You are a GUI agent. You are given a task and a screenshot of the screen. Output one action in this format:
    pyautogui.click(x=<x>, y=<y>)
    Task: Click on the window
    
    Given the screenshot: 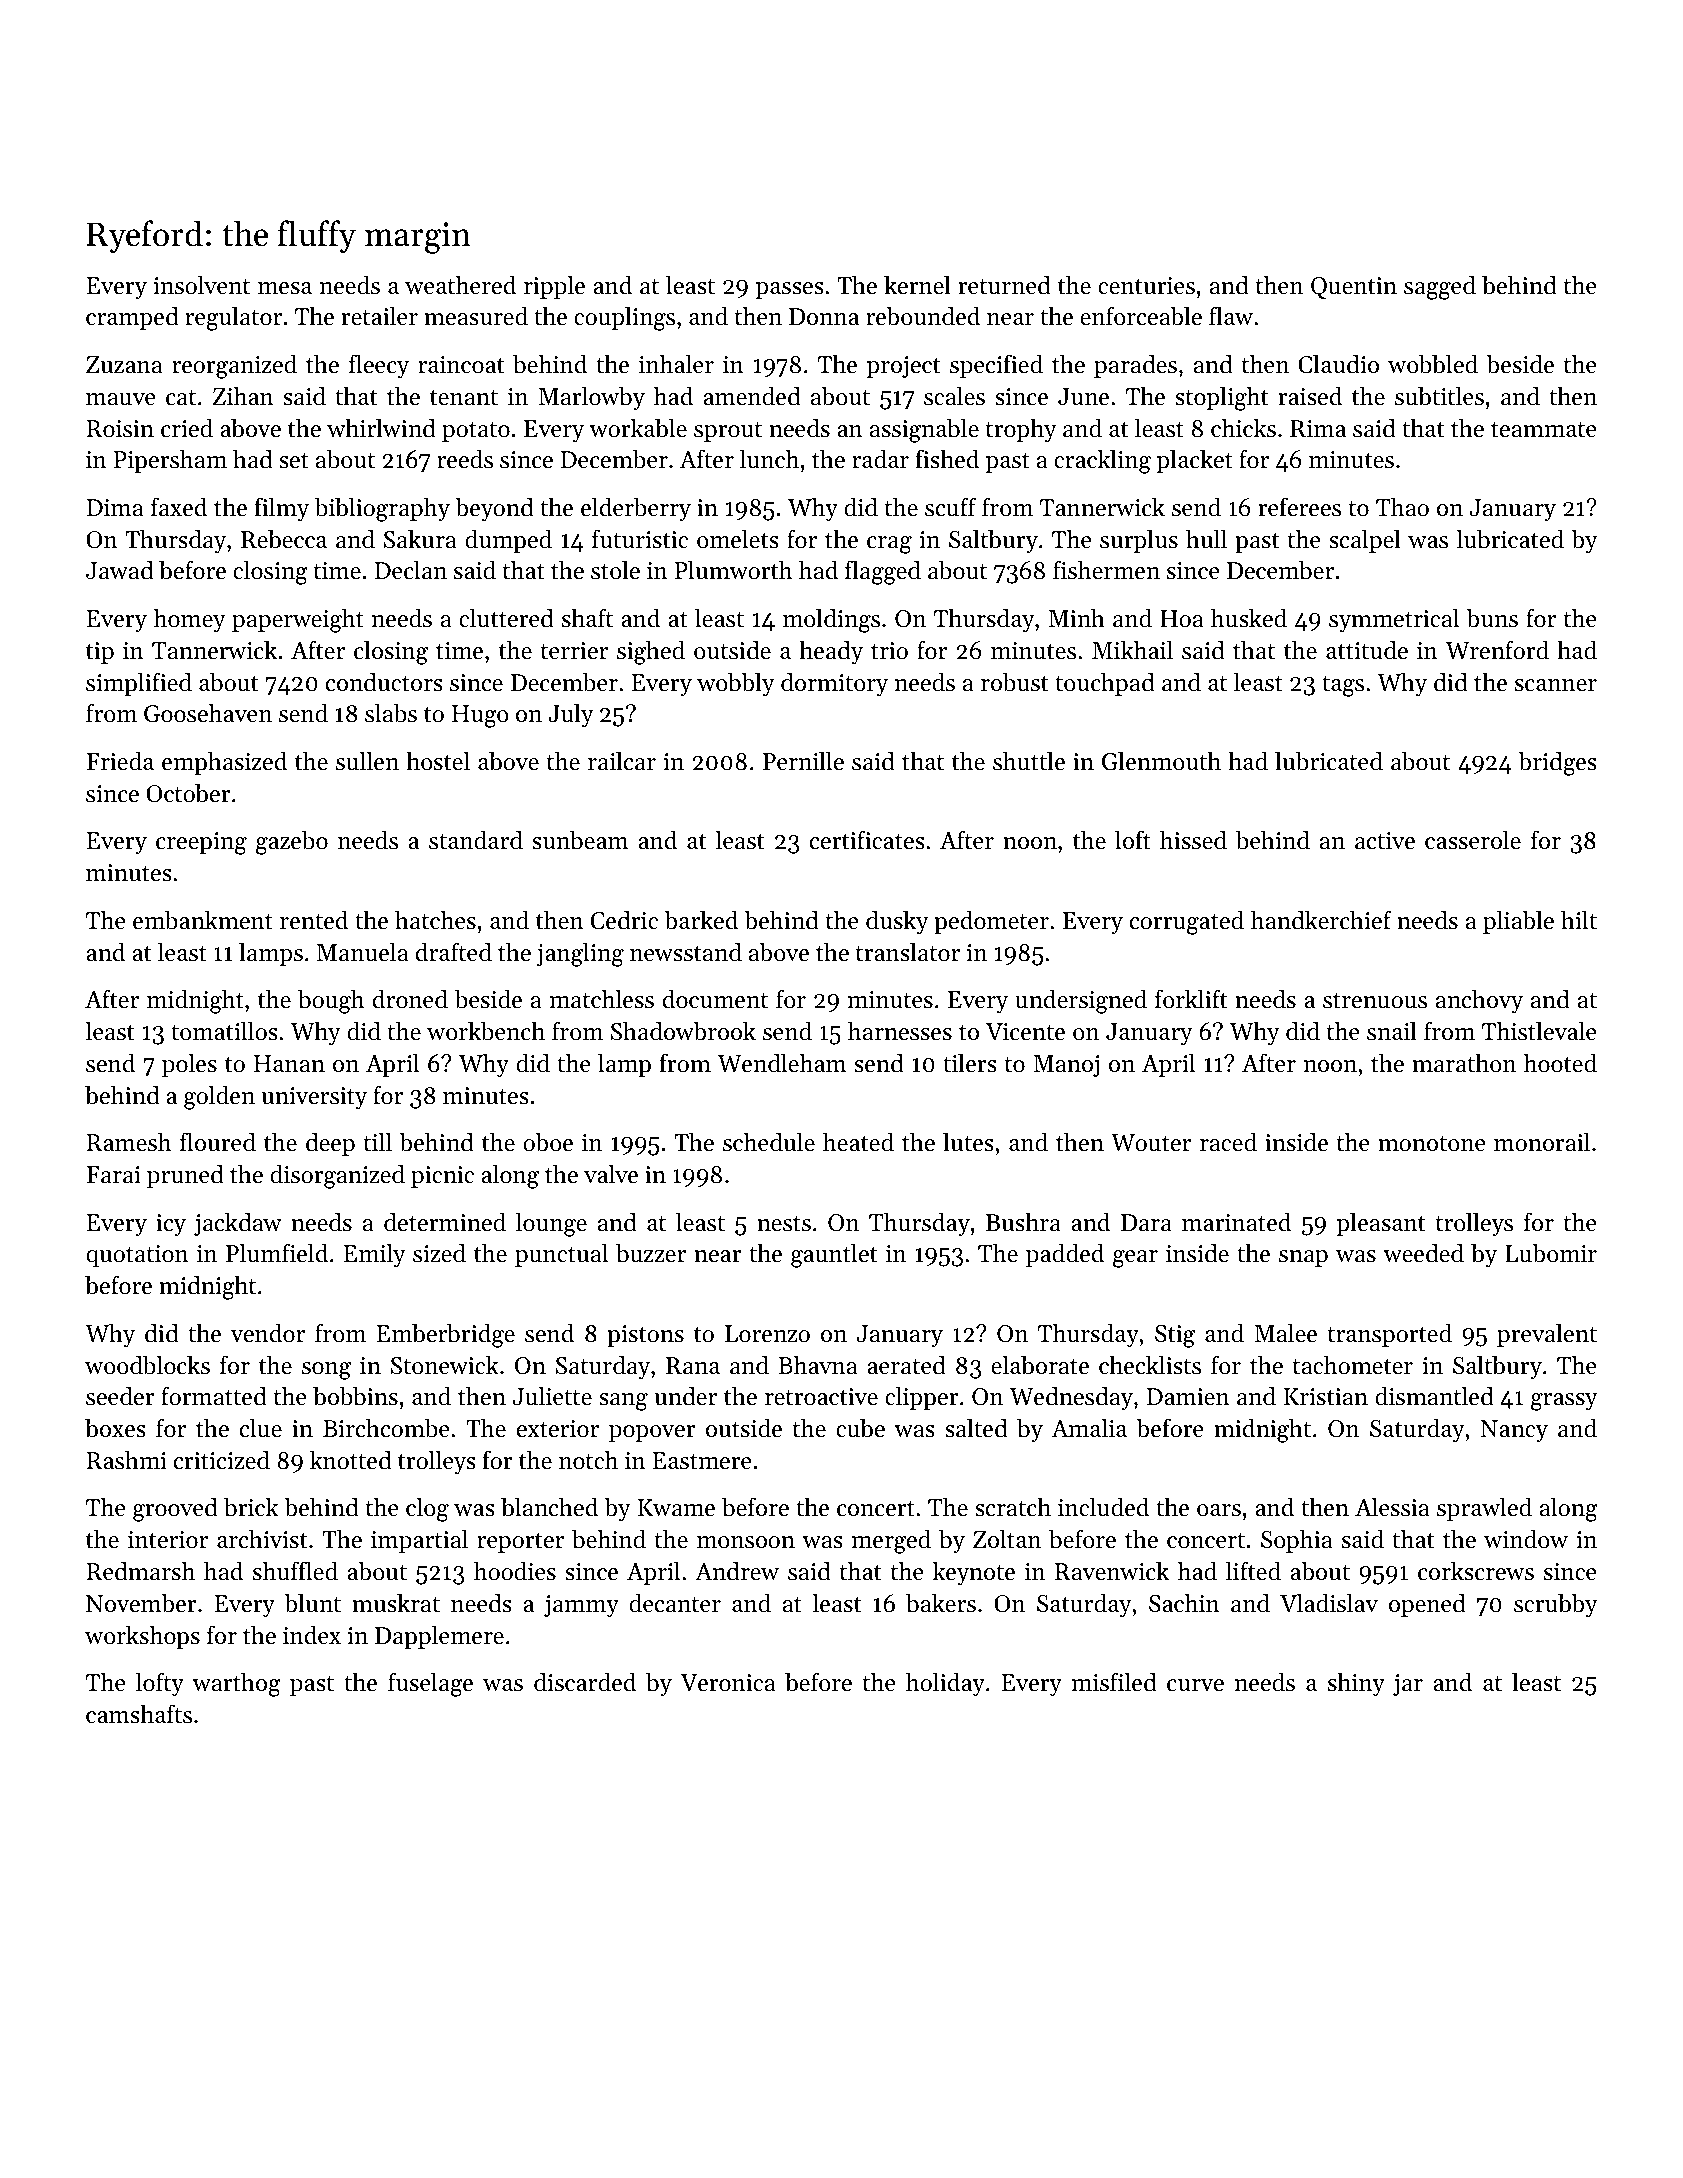 What is the action you would take?
    pyautogui.click(x=1526, y=1539)
